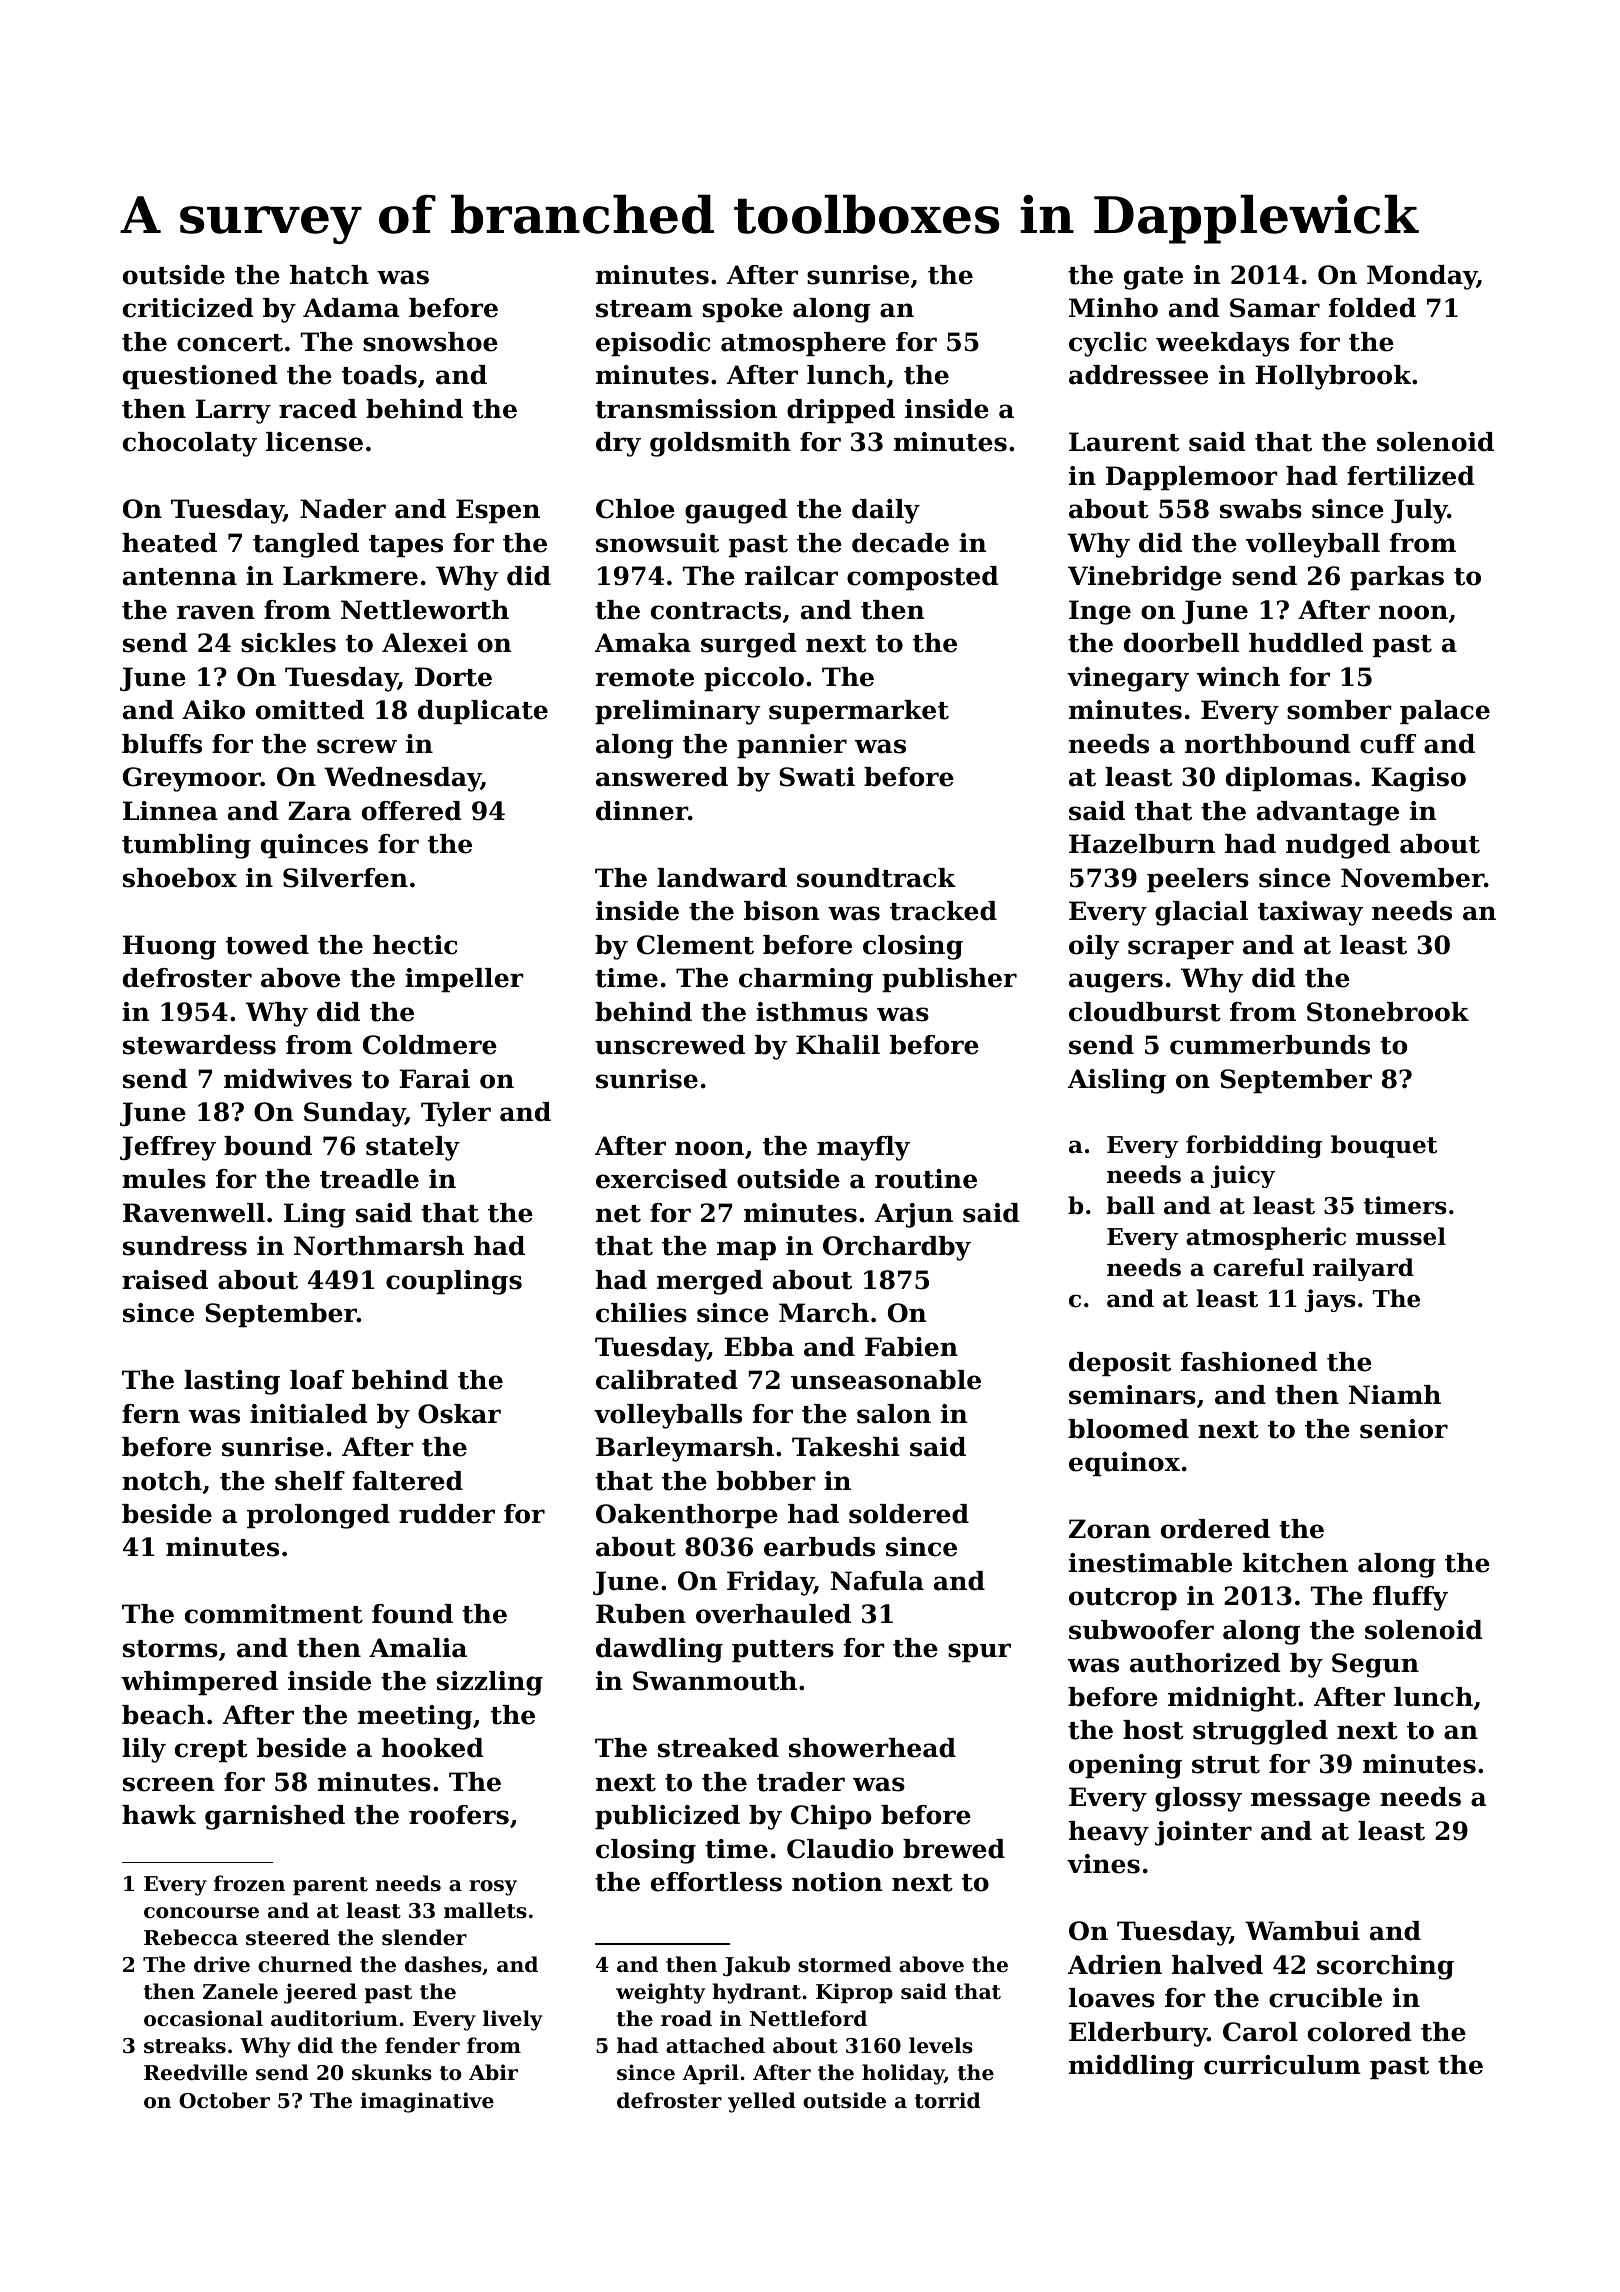 This image has width=1620, height=2292. I want to click on Ruben, so click(641, 1614).
